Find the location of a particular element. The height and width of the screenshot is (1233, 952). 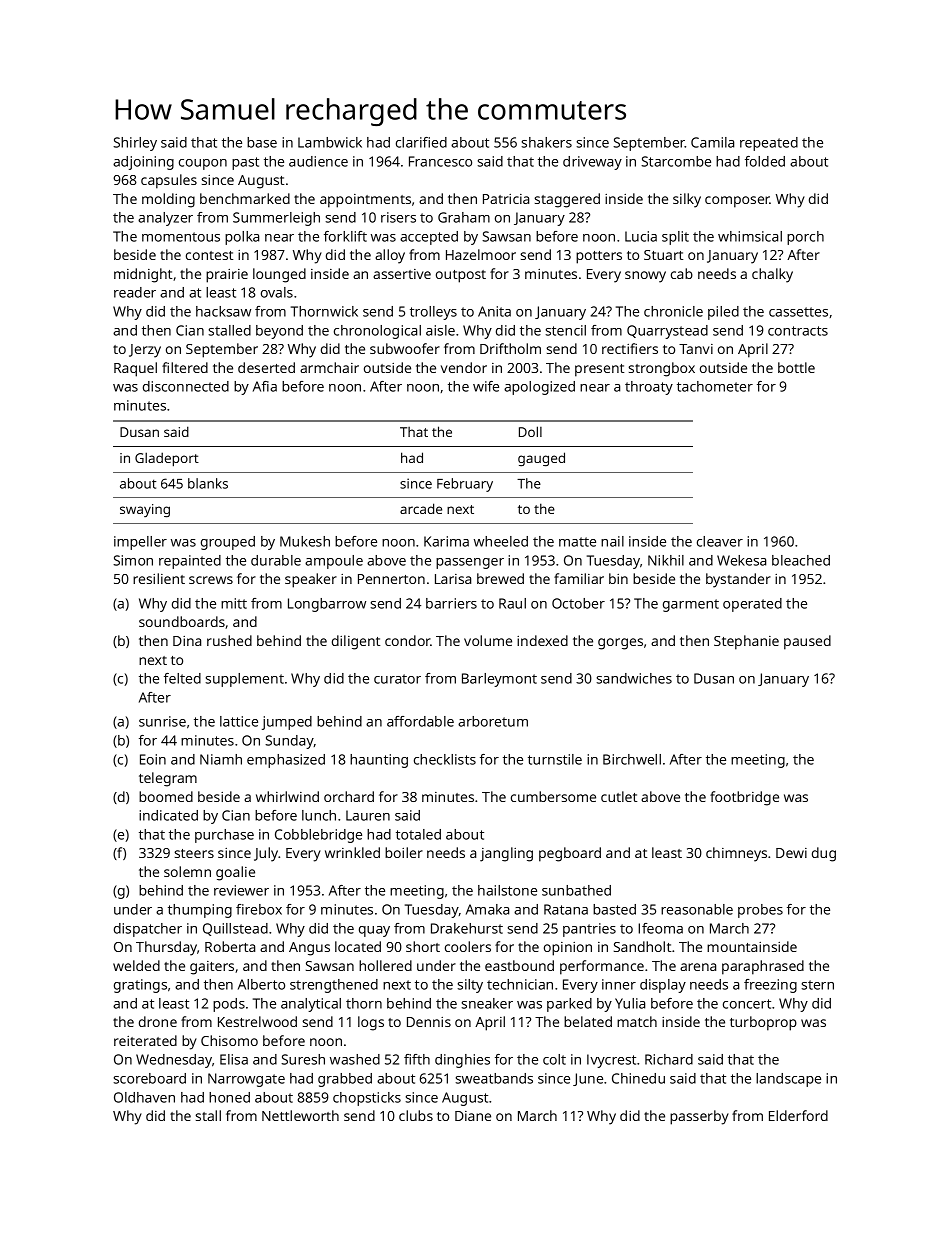

chronological is located at coordinates (377, 332).
